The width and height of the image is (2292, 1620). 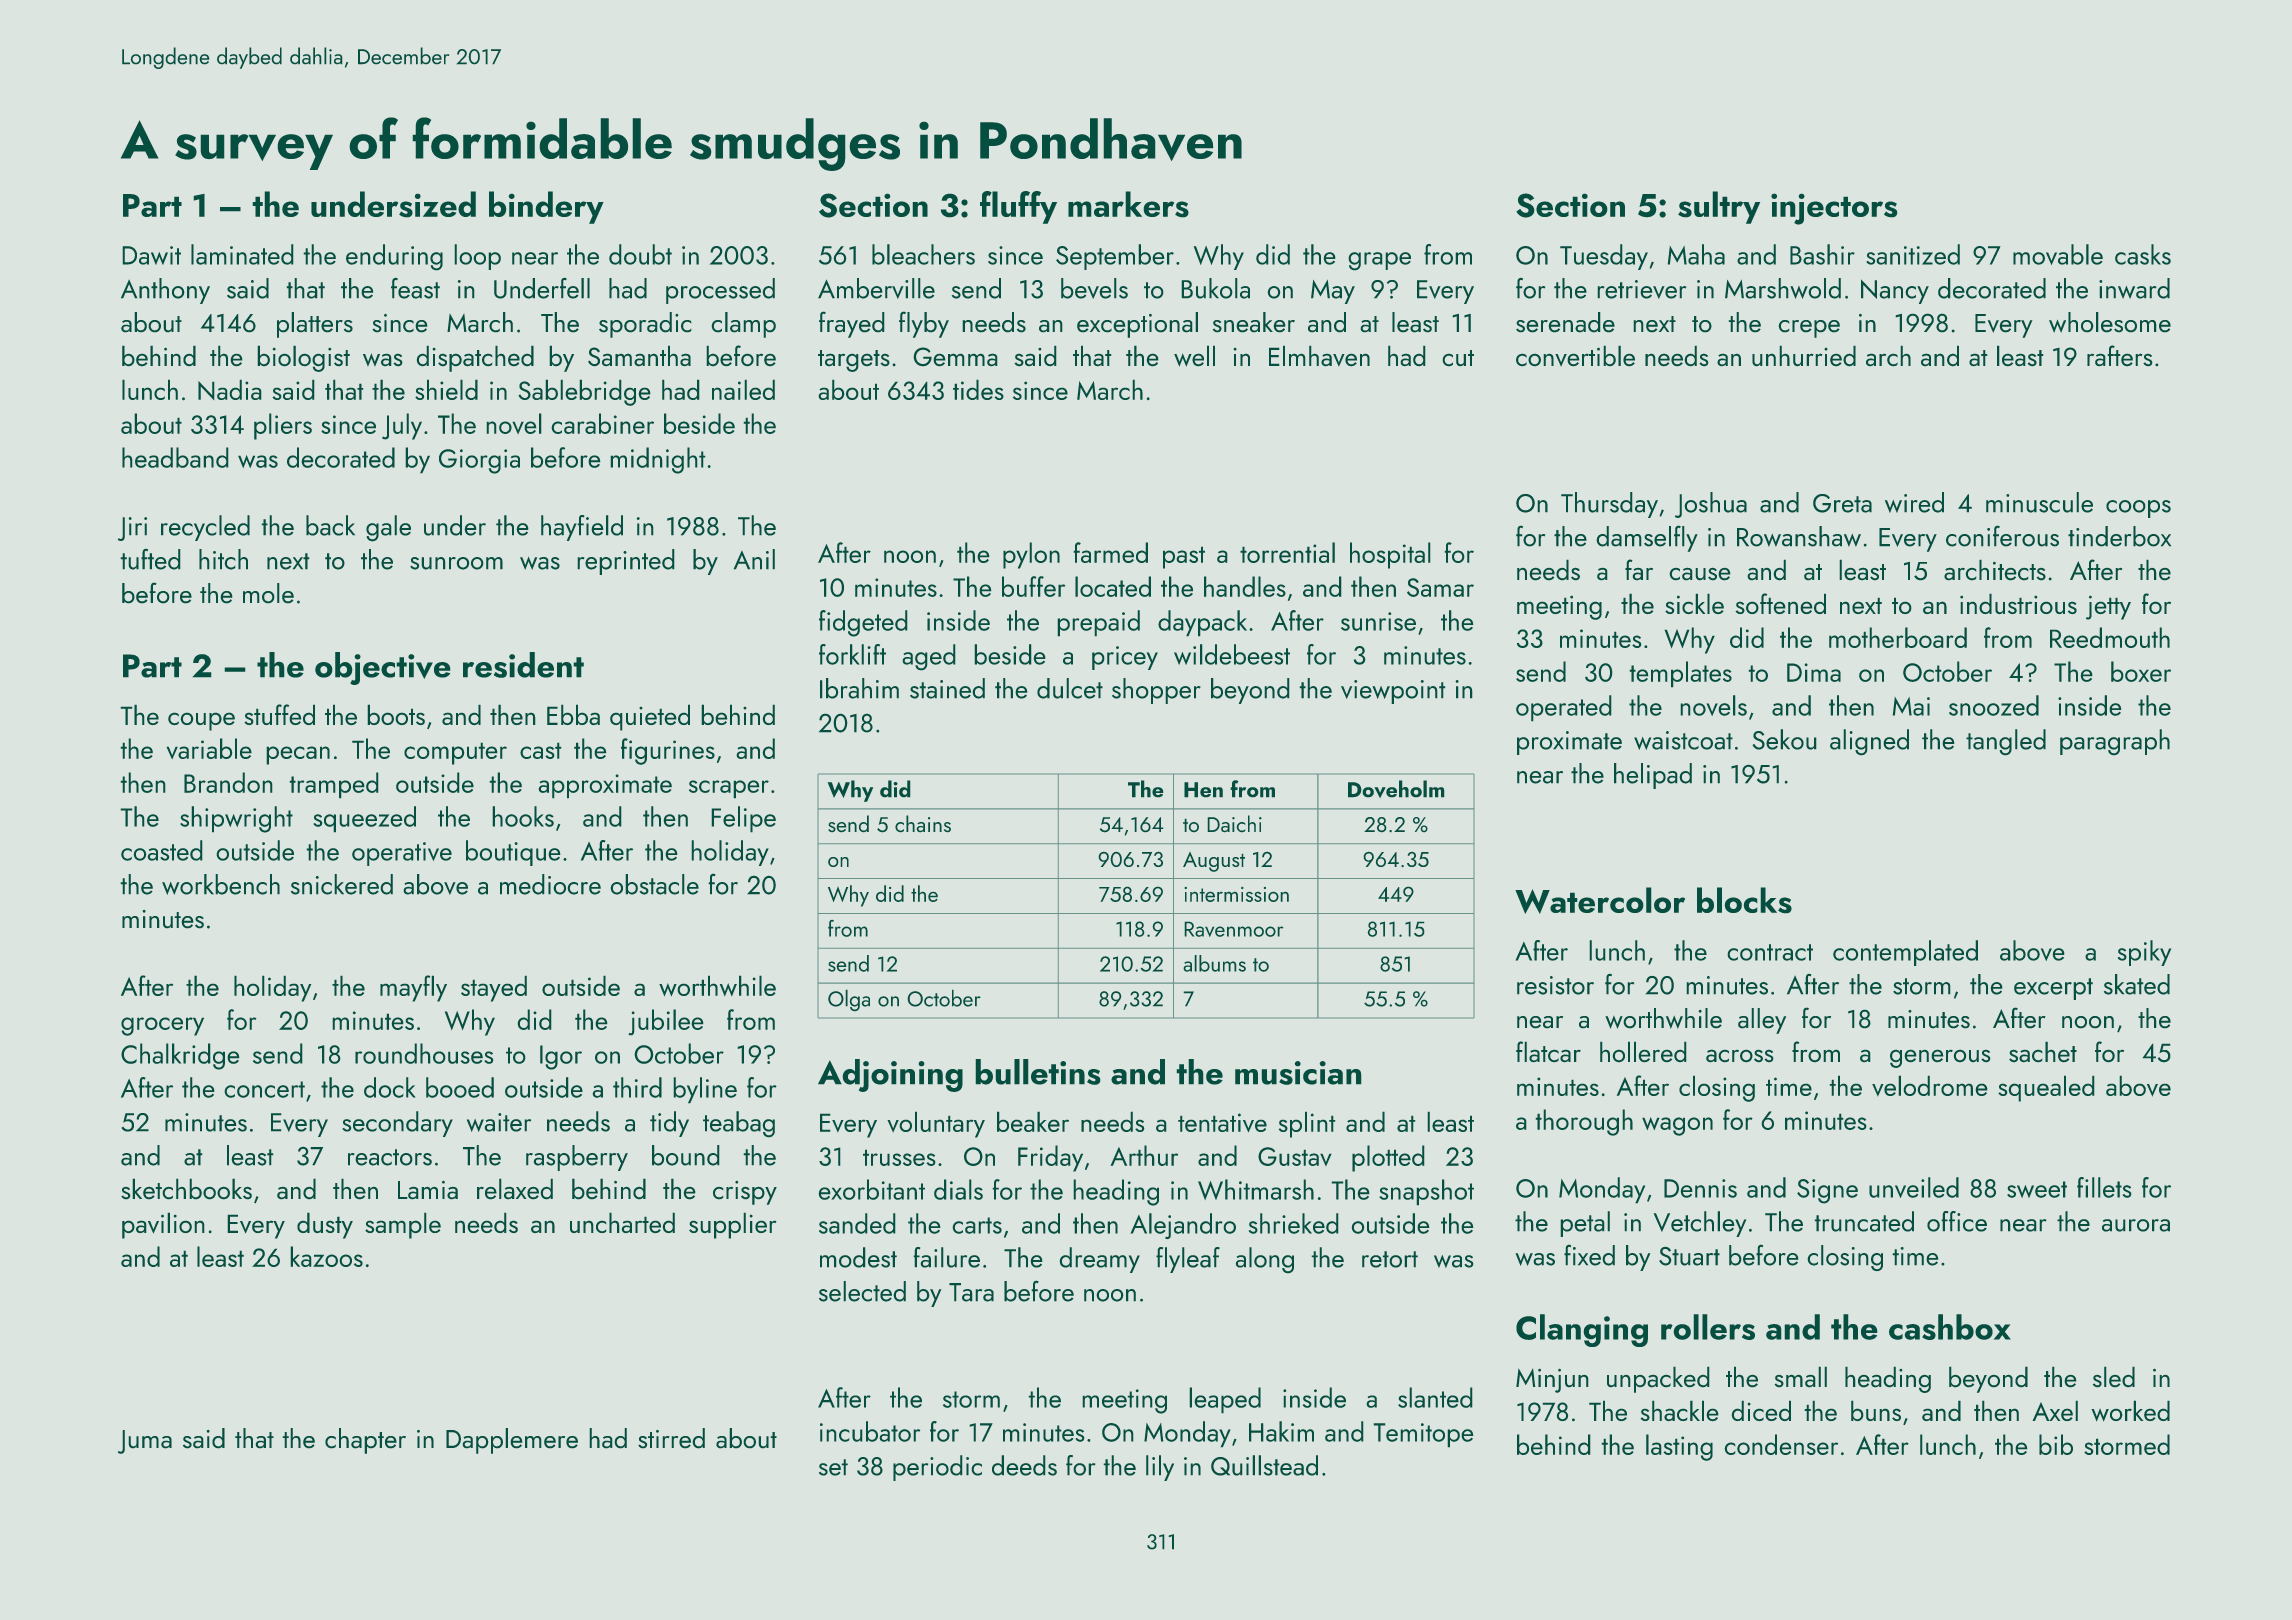 What do you see at coordinates (1565, 322) in the image?
I see `serenade` at bounding box center [1565, 322].
